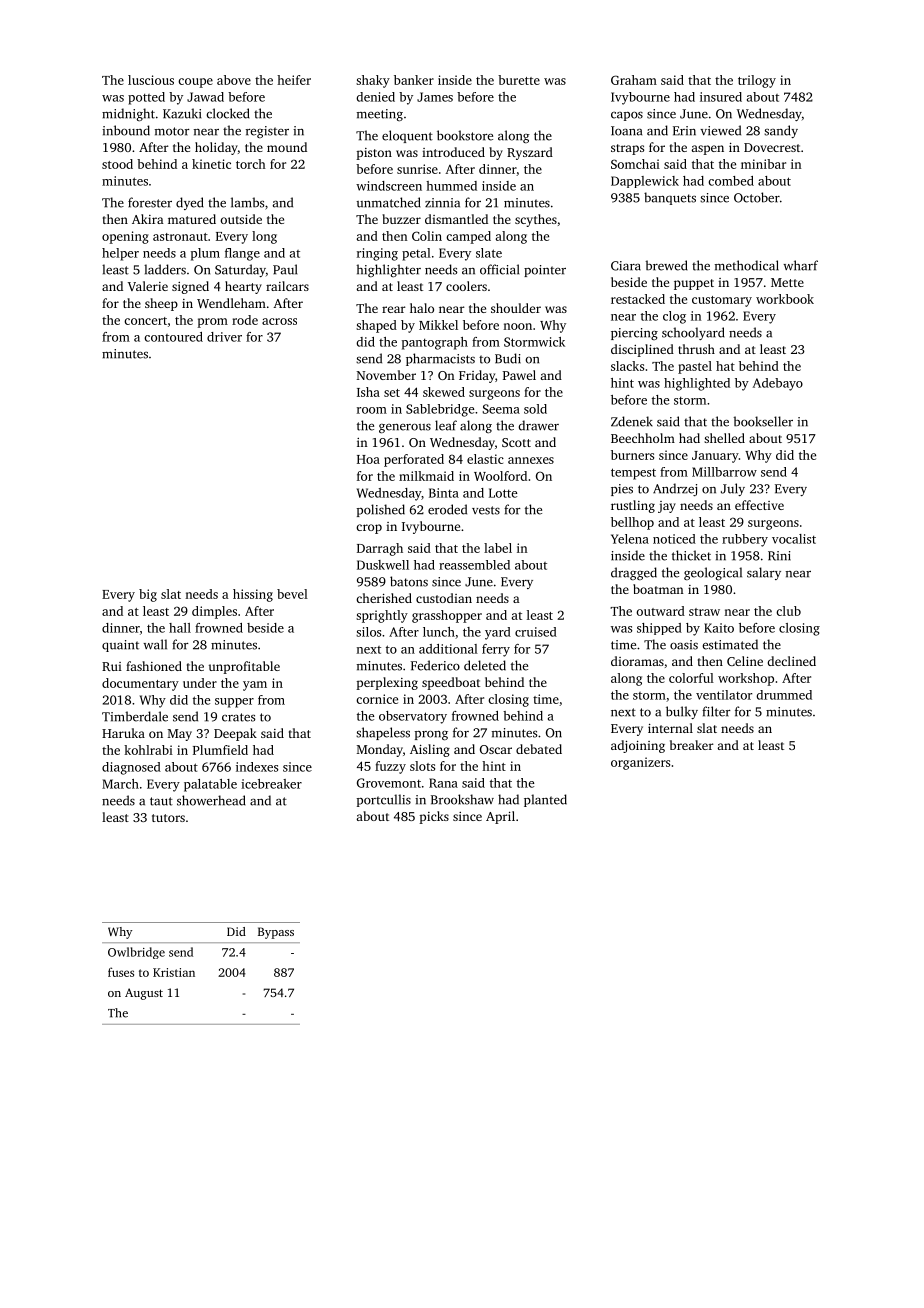 This screenshot has height=1308, width=924. I want to click on contoured, so click(173, 337).
